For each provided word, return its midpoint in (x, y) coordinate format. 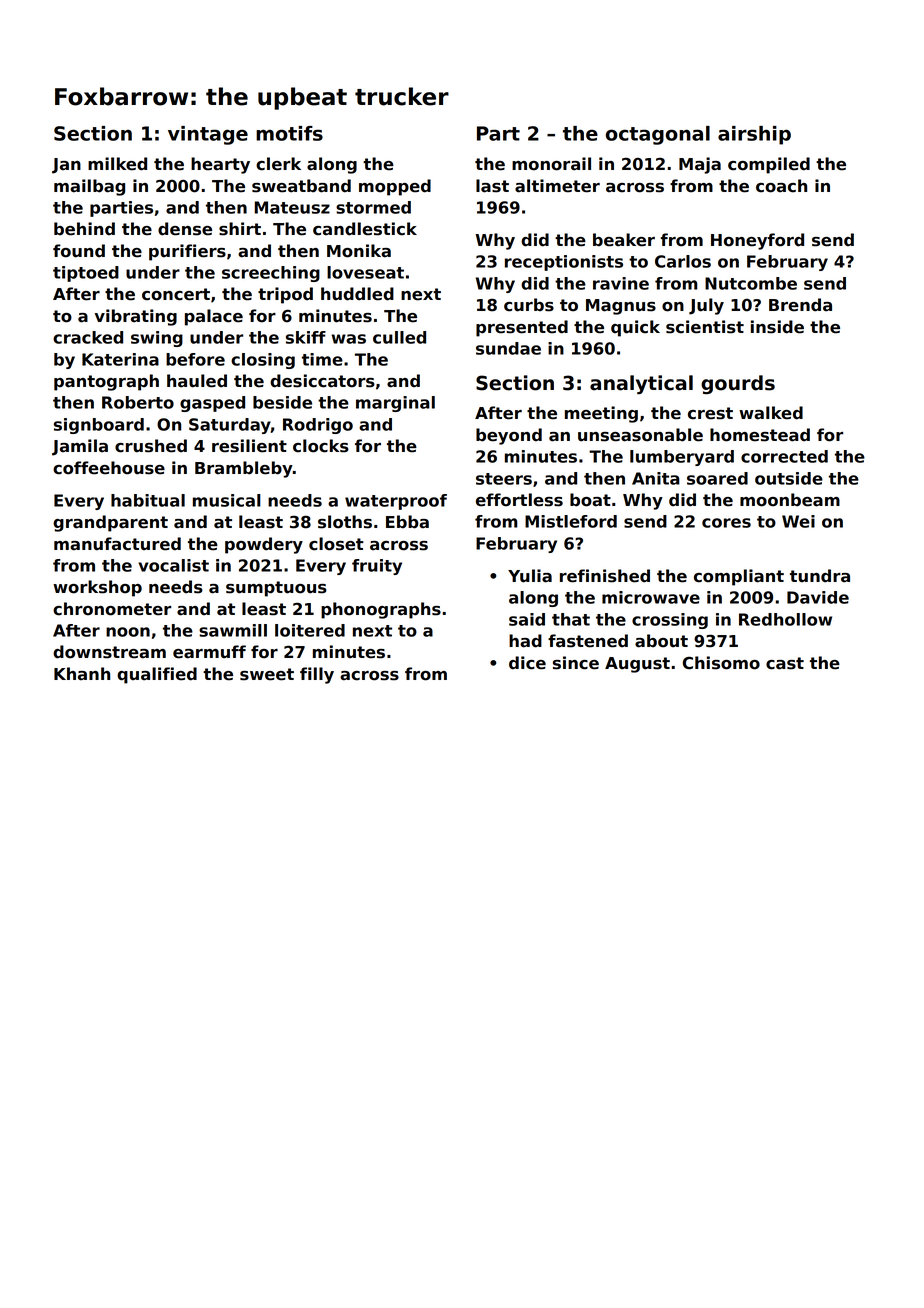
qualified (157, 675)
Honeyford (757, 241)
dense (185, 229)
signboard (99, 426)
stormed (373, 207)
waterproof (396, 502)
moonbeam (790, 500)
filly (317, 675)
